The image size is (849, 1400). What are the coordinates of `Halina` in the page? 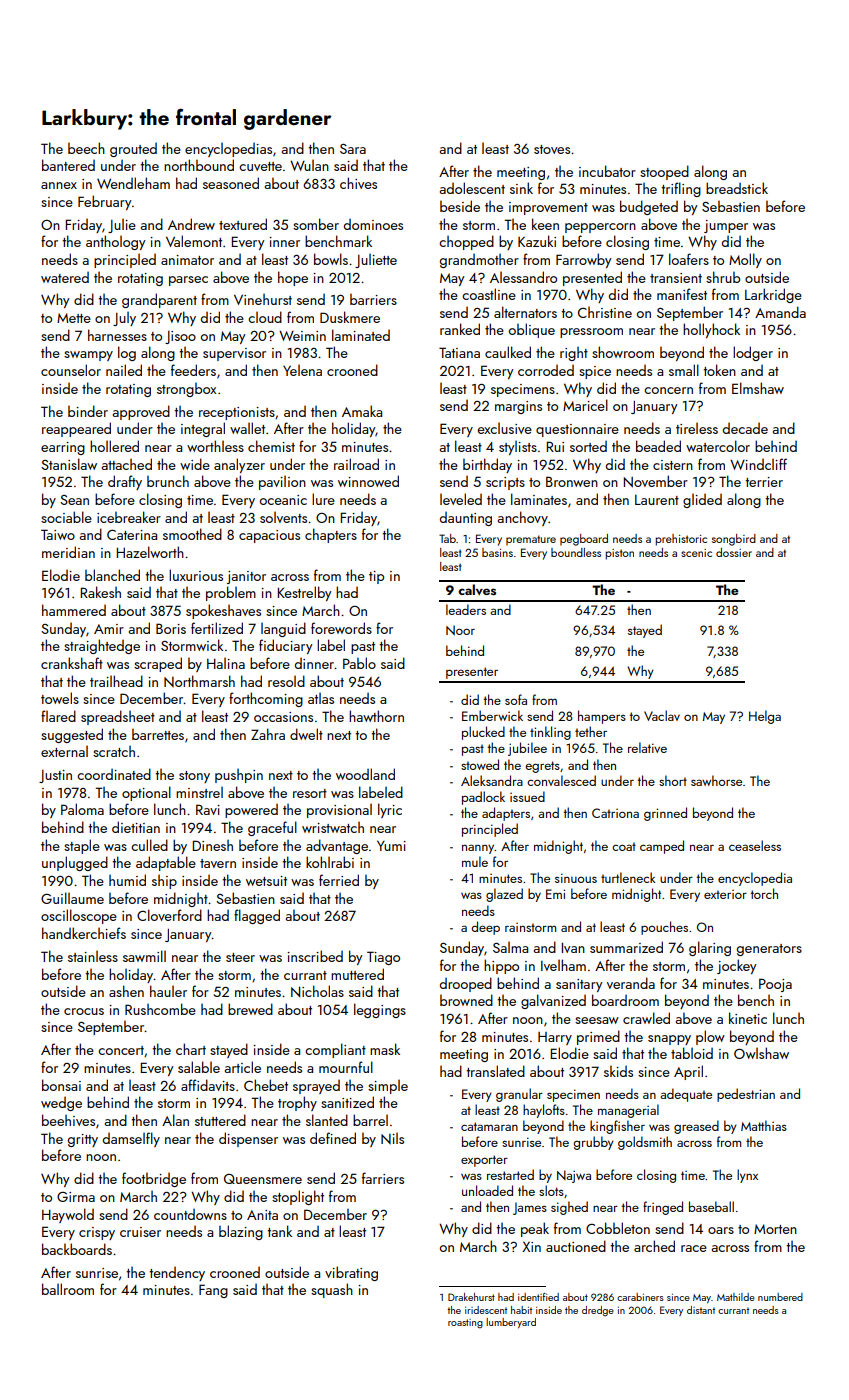 It's located at (226, 663).
